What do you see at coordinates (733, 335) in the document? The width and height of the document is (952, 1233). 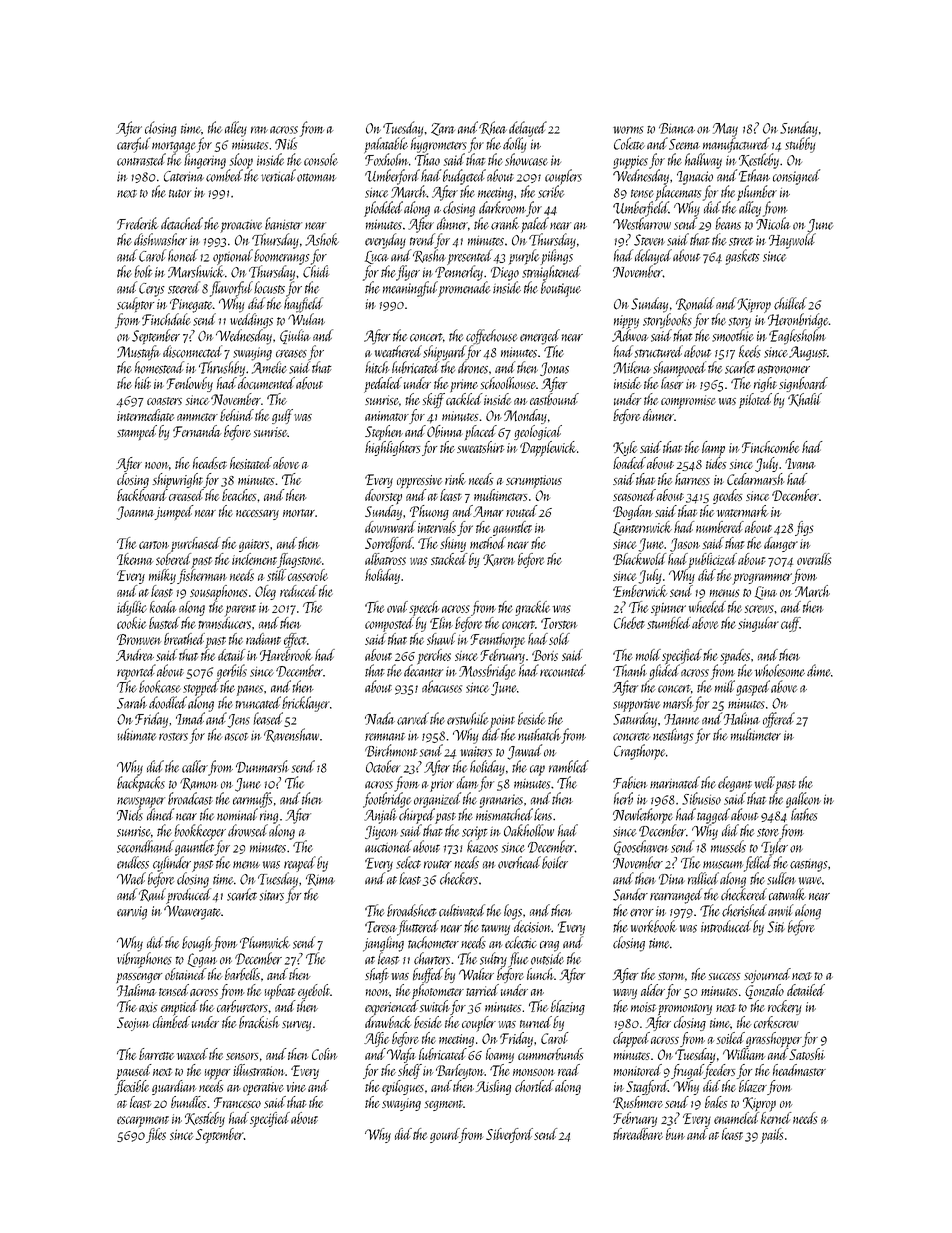 I see `smoothie` at bounding box center [733, 335].
